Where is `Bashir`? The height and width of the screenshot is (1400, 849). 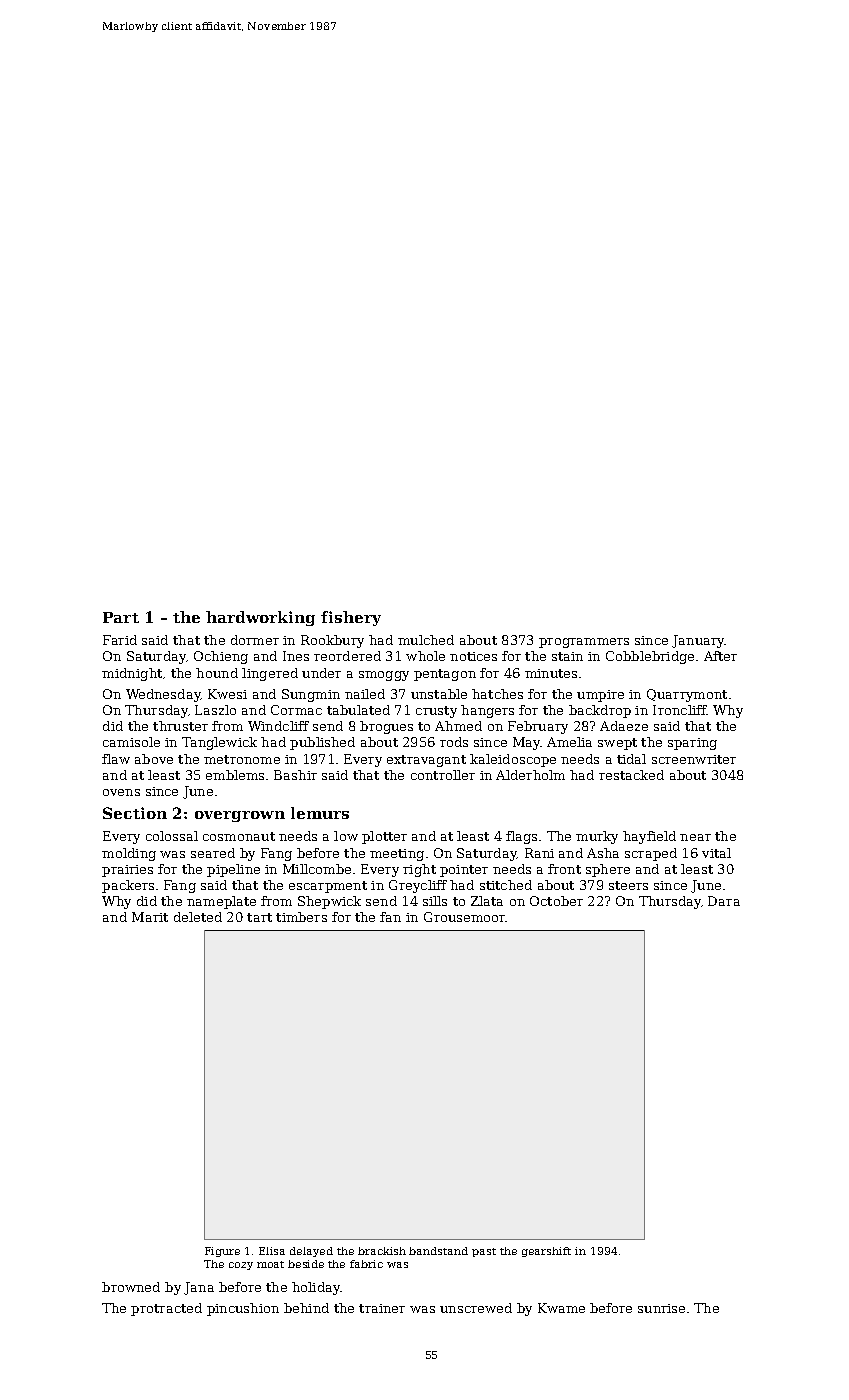 Bashir is located at coordinates (295, 775).
